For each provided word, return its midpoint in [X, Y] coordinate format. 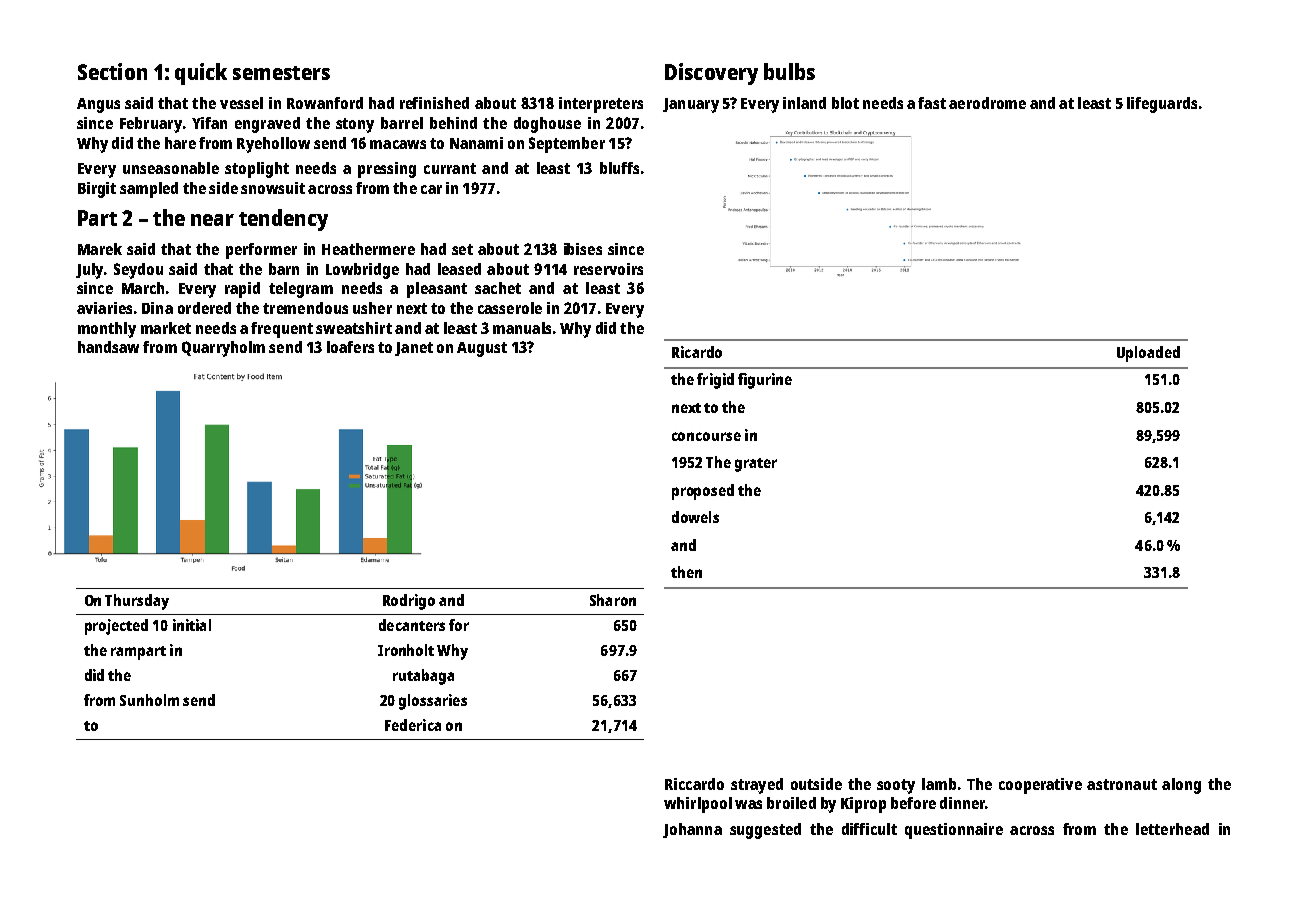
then [686, 572]
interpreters [601, 105]
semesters [281, 73]
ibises [583, 249]
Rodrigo [409, 602]
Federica [413, 725]
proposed [703, 492]
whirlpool [698, 805]
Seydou [138, 271]
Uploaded [1148, 354]
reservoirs [608, 269]
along [1181, 786]
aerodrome [987, 103]
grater [756, 465]
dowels [695, 517]
